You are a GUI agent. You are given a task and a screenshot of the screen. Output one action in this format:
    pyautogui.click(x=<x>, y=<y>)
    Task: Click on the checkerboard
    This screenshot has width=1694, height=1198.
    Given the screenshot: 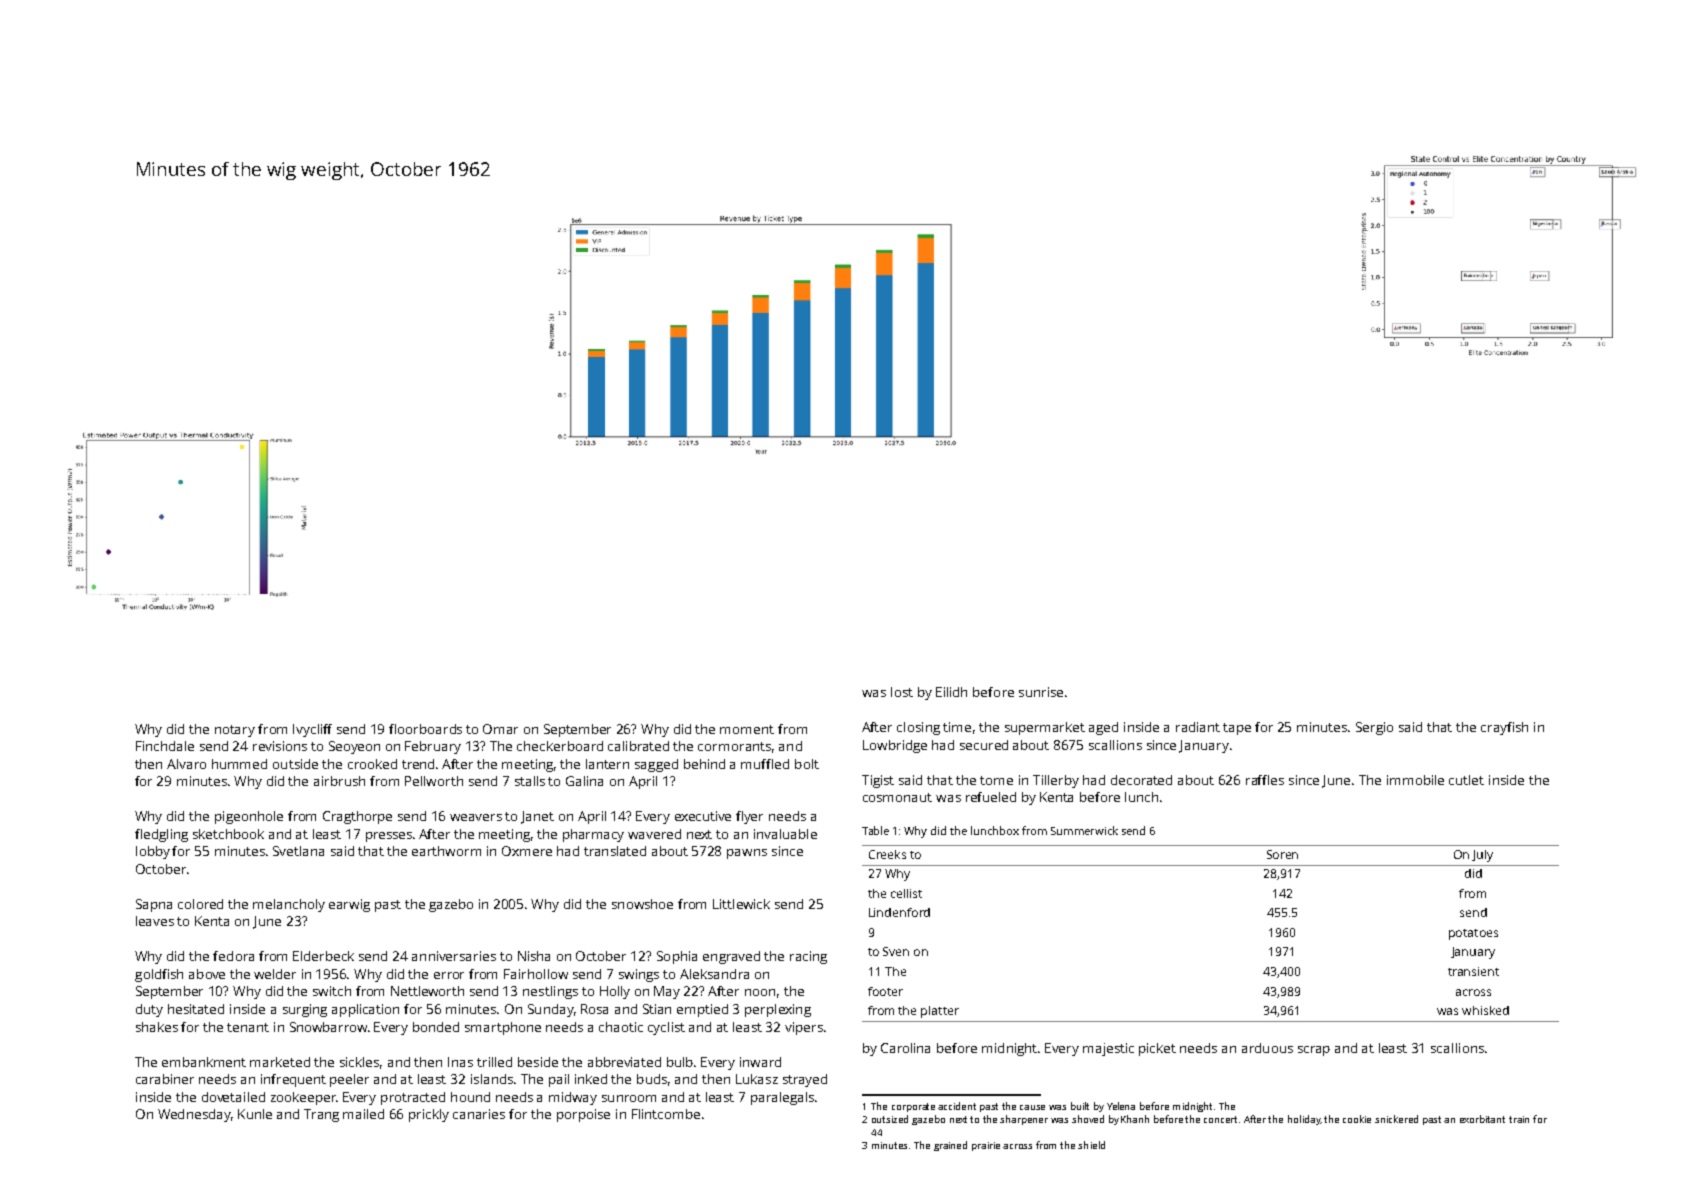 What is the action you would take?
    pyautogui.click(x=560, y=746)
